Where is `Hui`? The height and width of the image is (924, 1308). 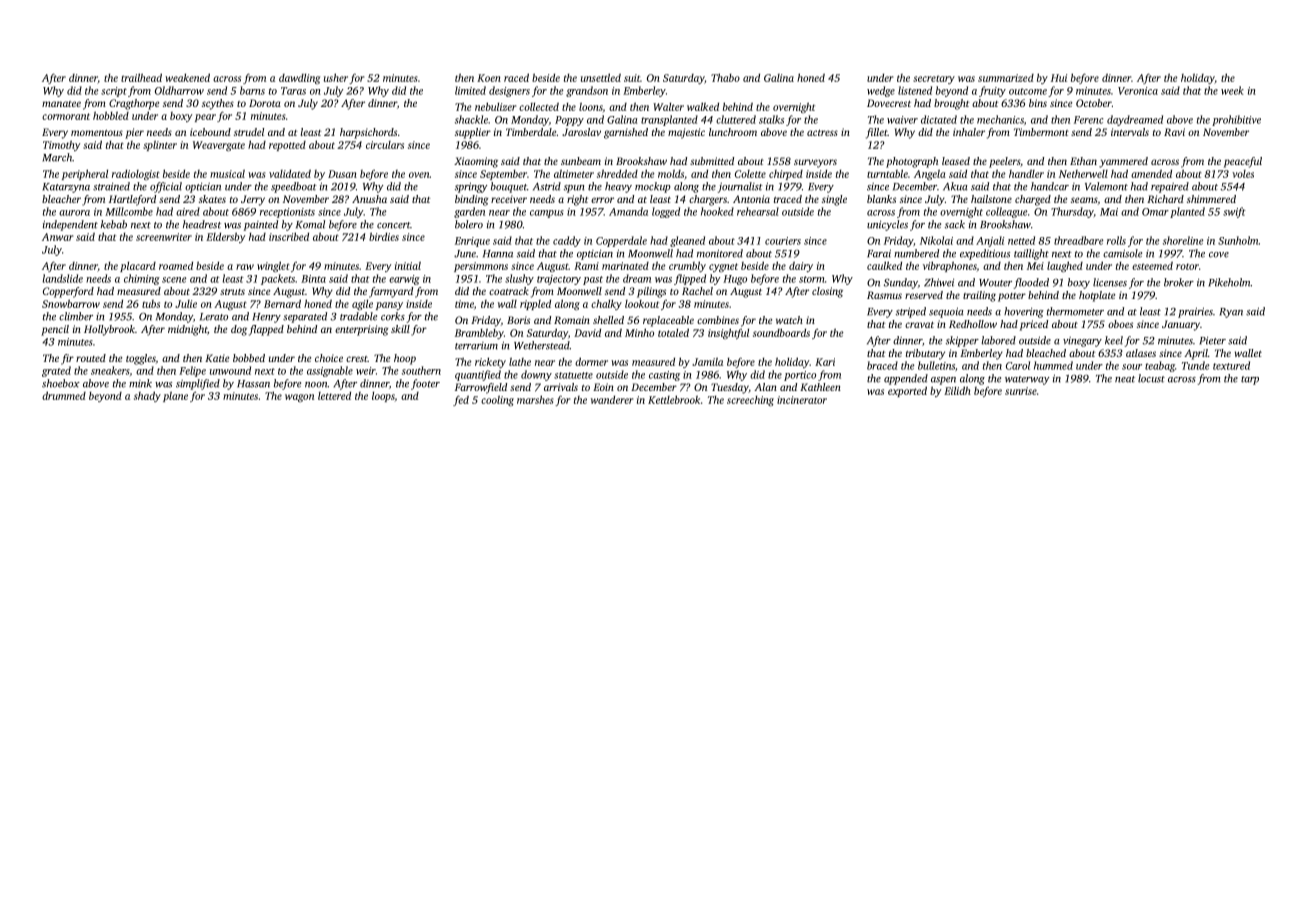
Hui is located at coordinates (1059, 78).
